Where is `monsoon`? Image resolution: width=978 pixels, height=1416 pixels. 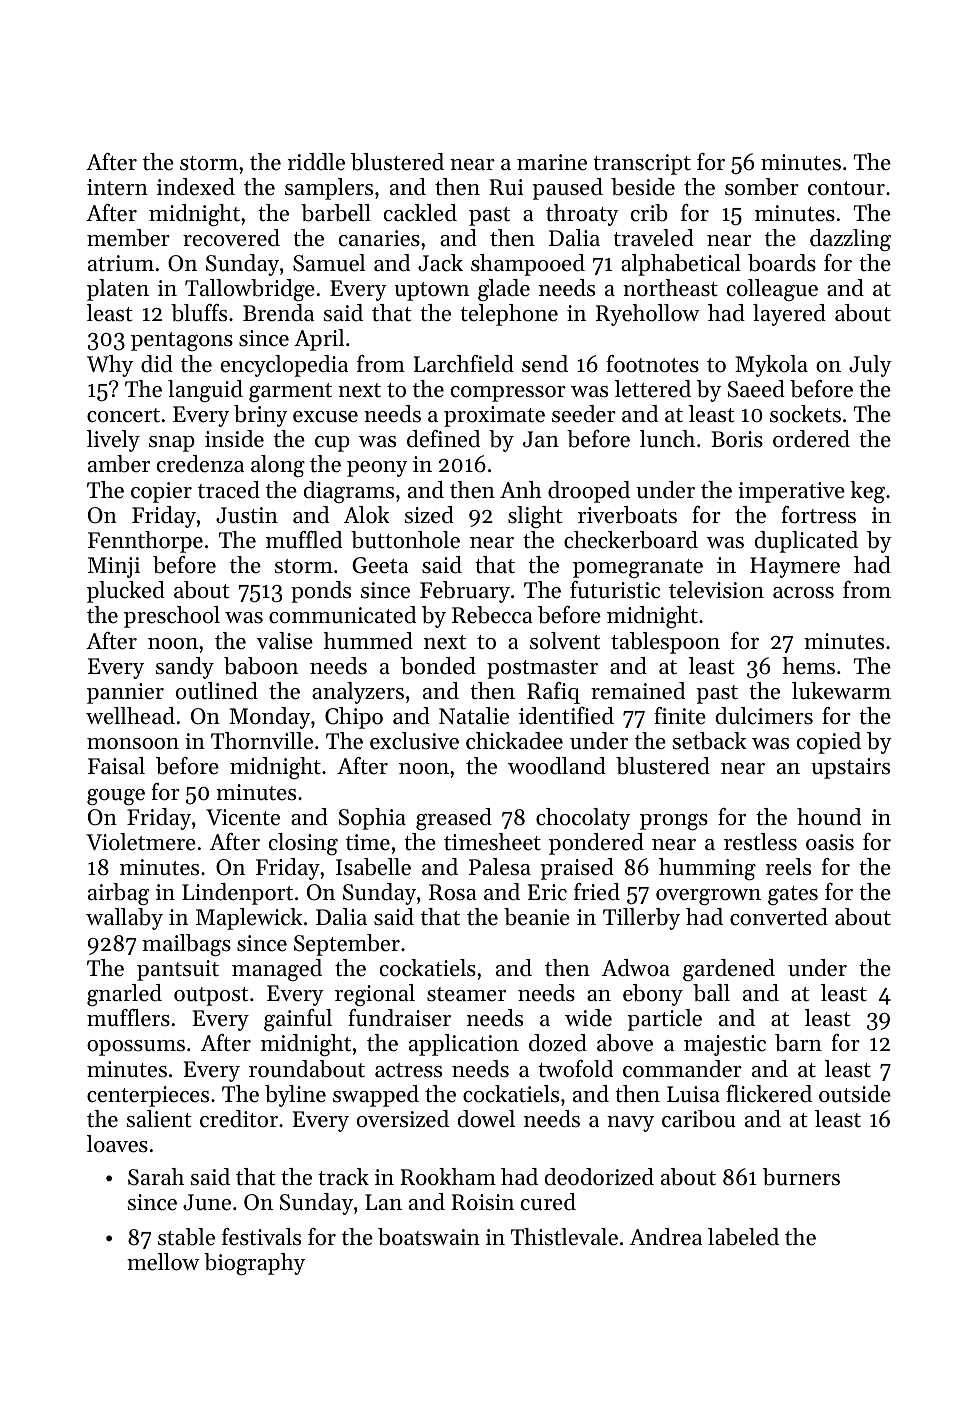
monsoon is located at coordinates (133, 744).
